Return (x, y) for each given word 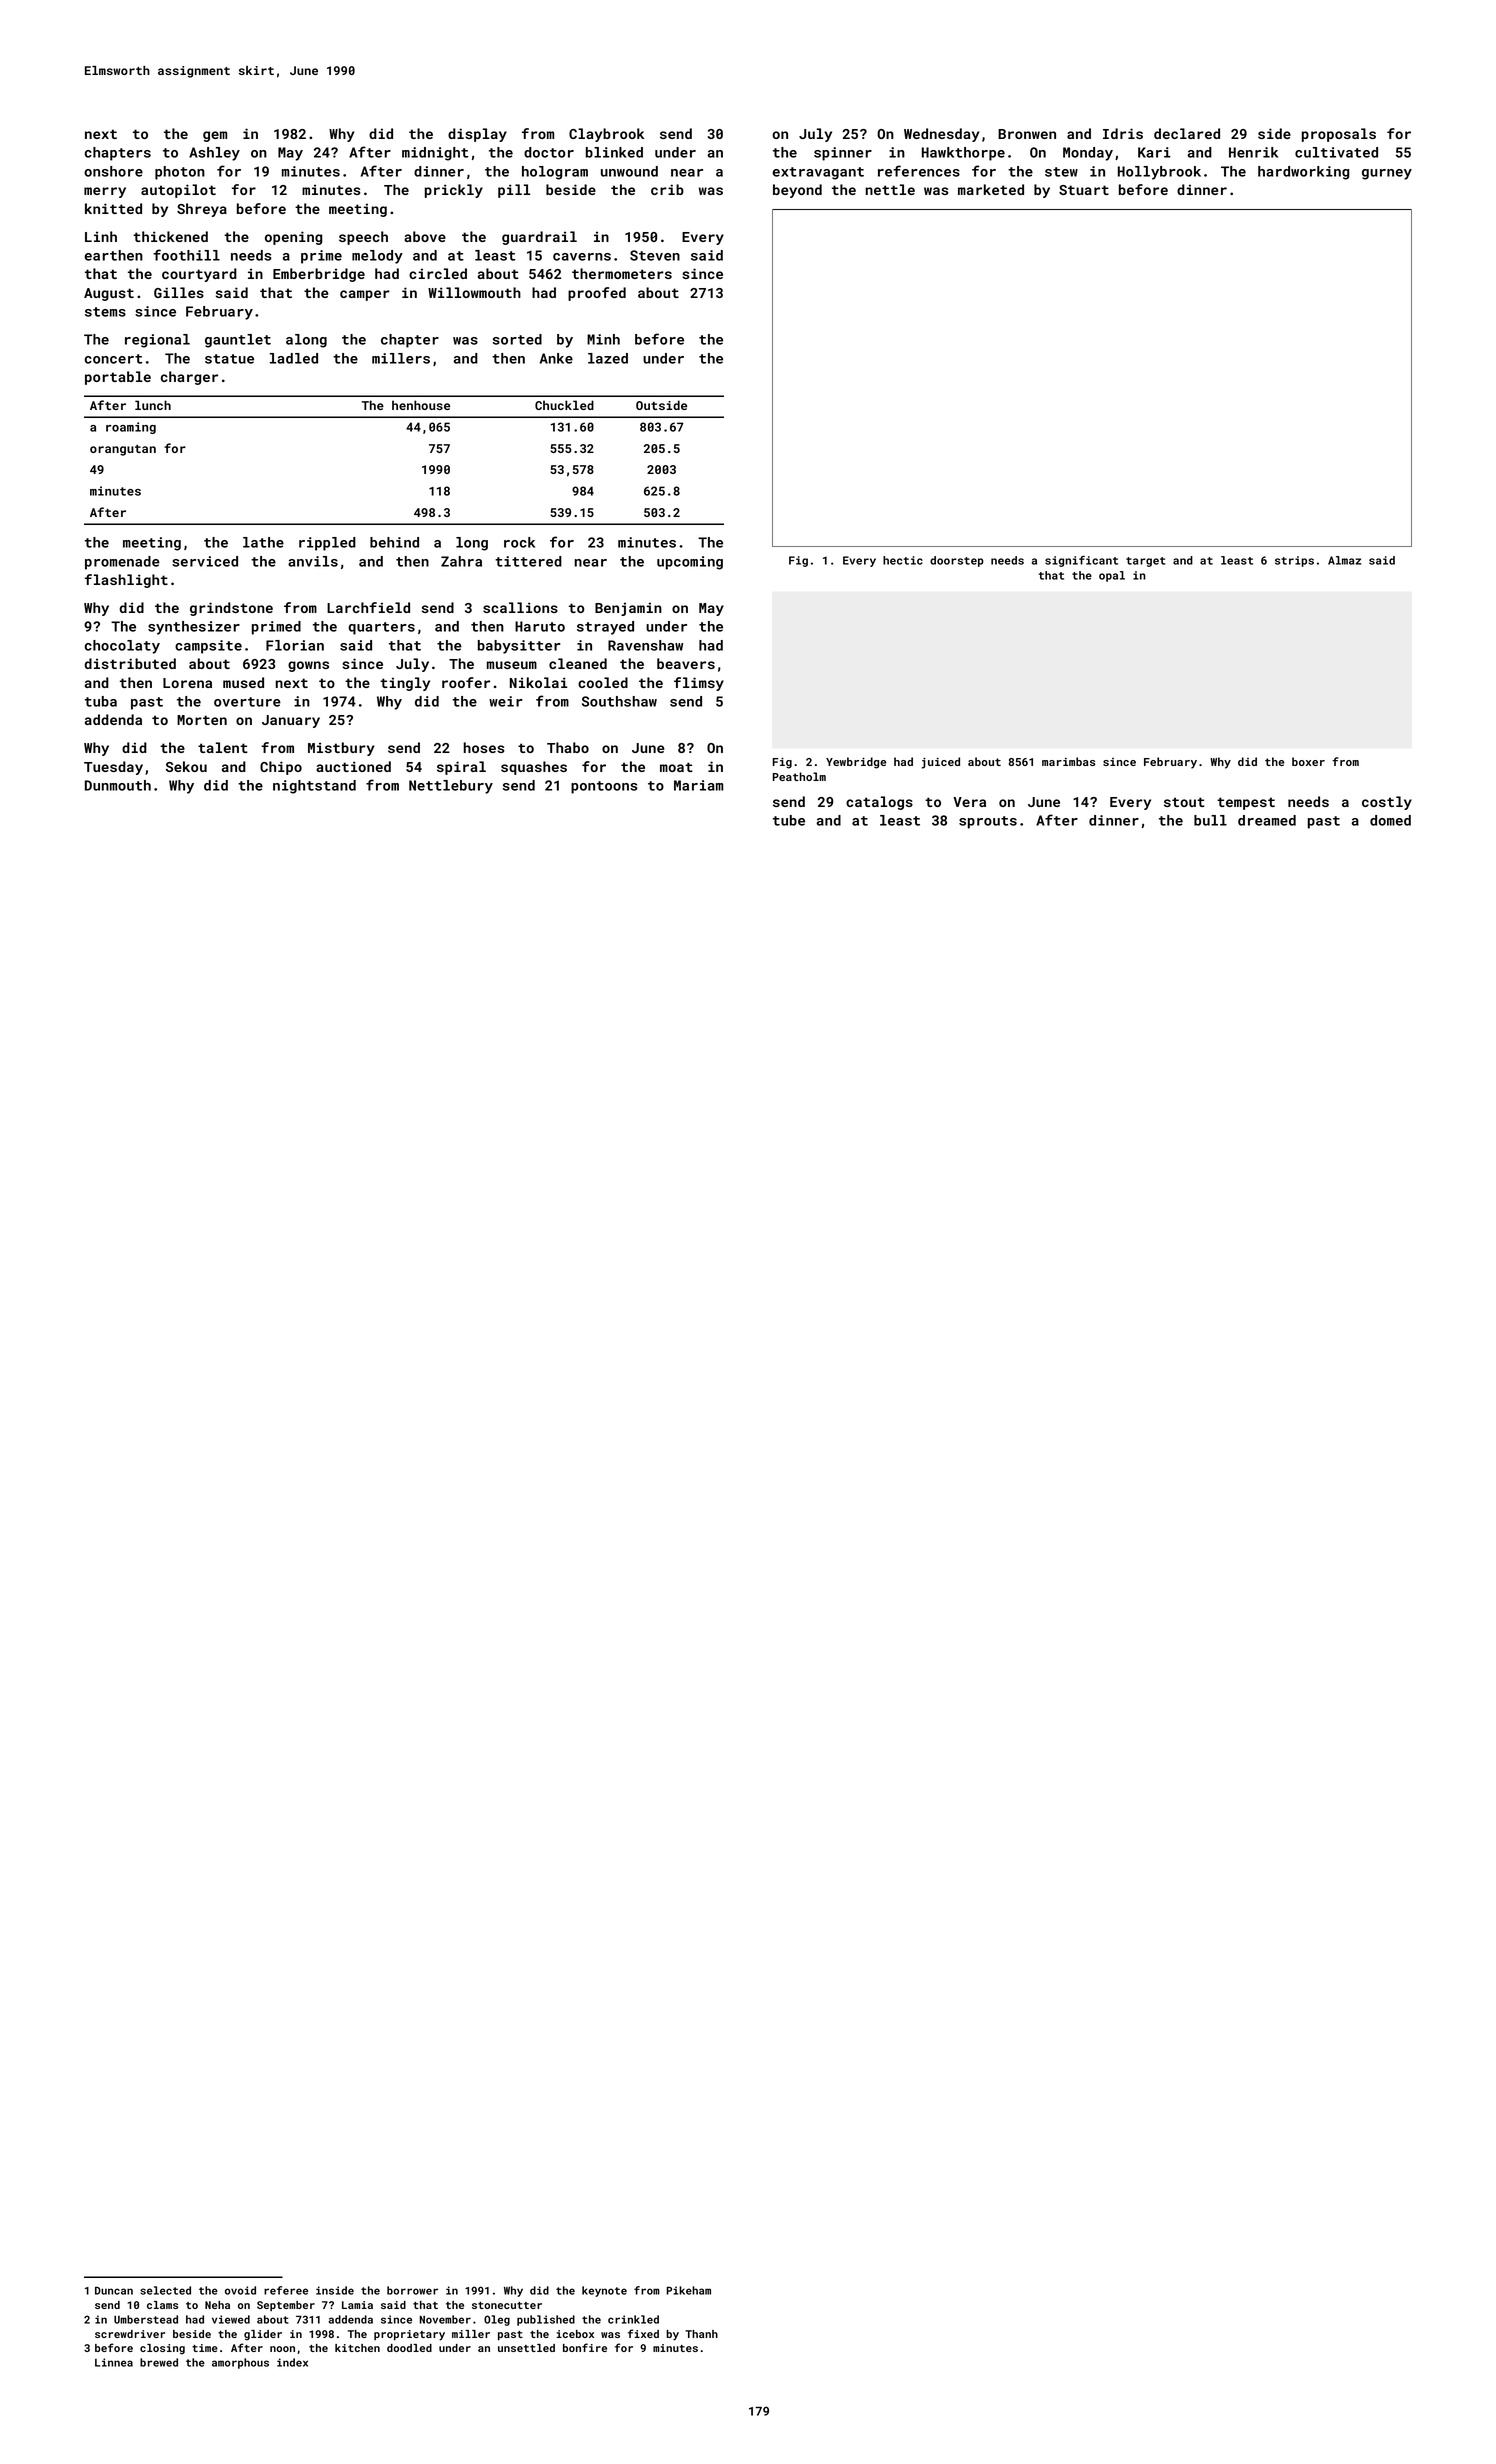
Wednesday (942, 135)
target (1146, 562)
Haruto (540, 626)
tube (789, 820)
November (445, 2319)
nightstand (314, 787)
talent (223, 747)
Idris (1123, 133)
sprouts (988, 822)
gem (215, 136)
